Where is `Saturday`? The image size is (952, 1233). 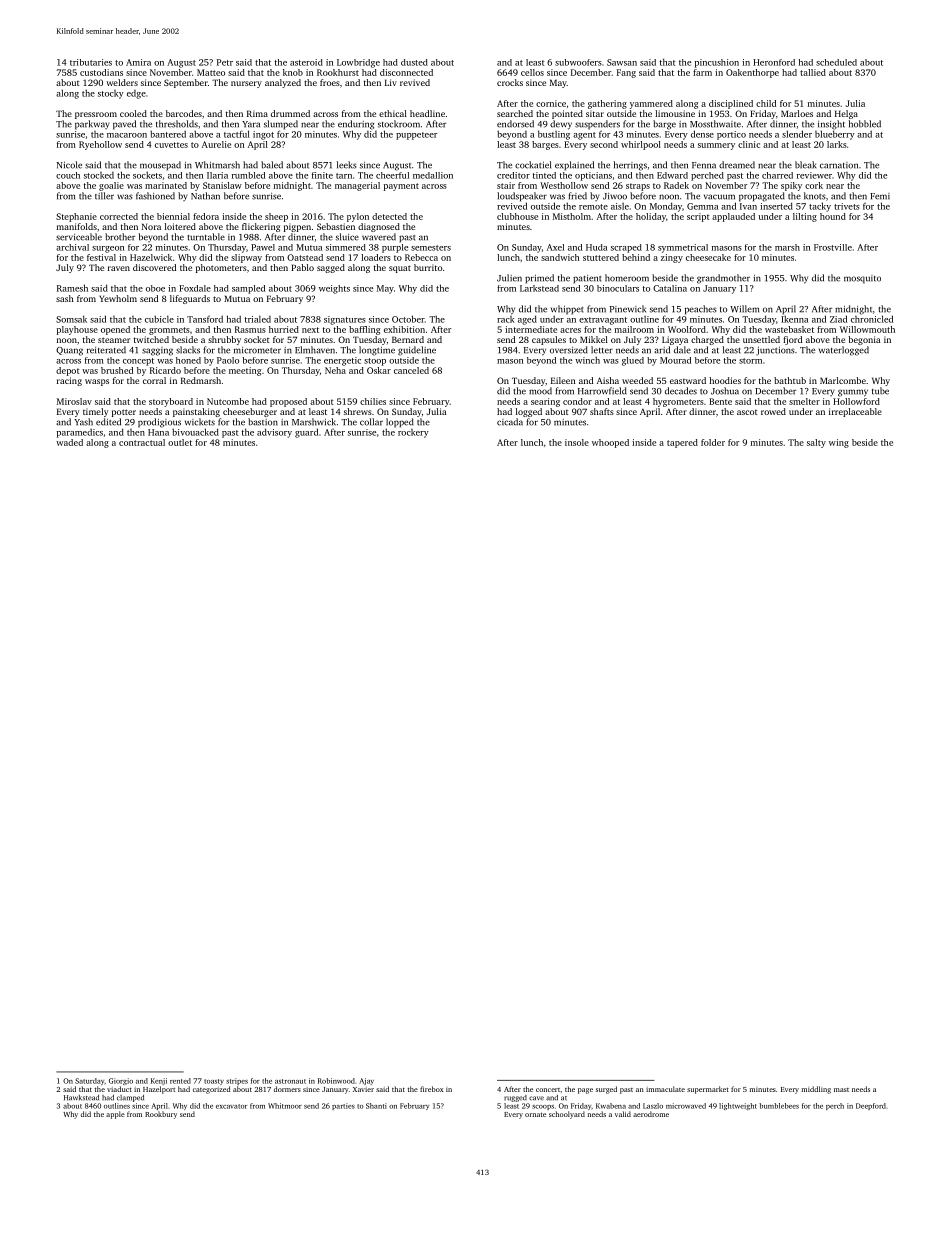 Saturday is located at coordinates (89, 1081).
